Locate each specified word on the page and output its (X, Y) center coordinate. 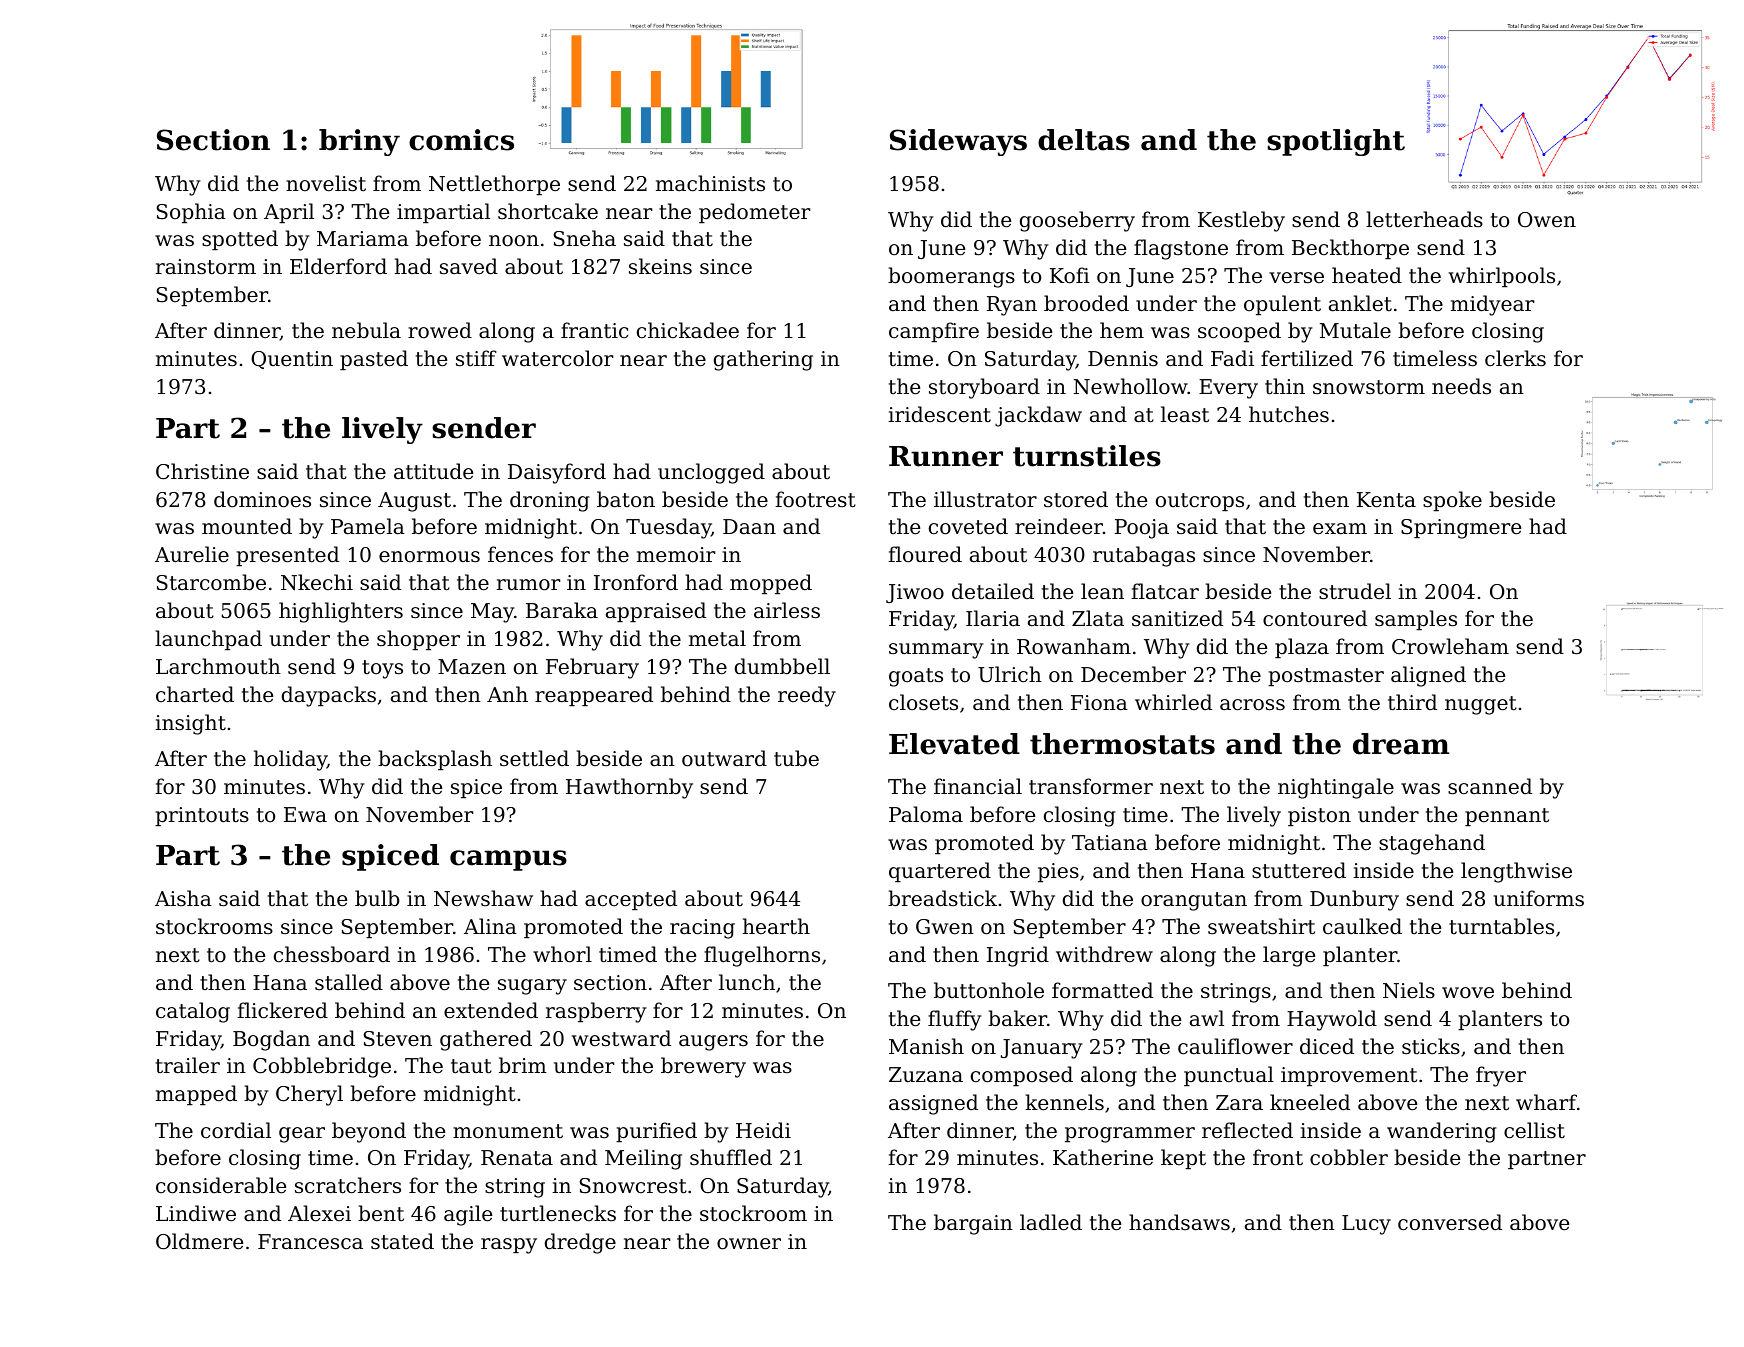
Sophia (191, 213)
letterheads (1424, 219)
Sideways (958, 142)
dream (1401, 744)
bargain (973, 1224)
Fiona (1099, 703)
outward (724, 758)
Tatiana (1110, 843)
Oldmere (199, 1241)
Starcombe (211, 582)
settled (534, 758)
